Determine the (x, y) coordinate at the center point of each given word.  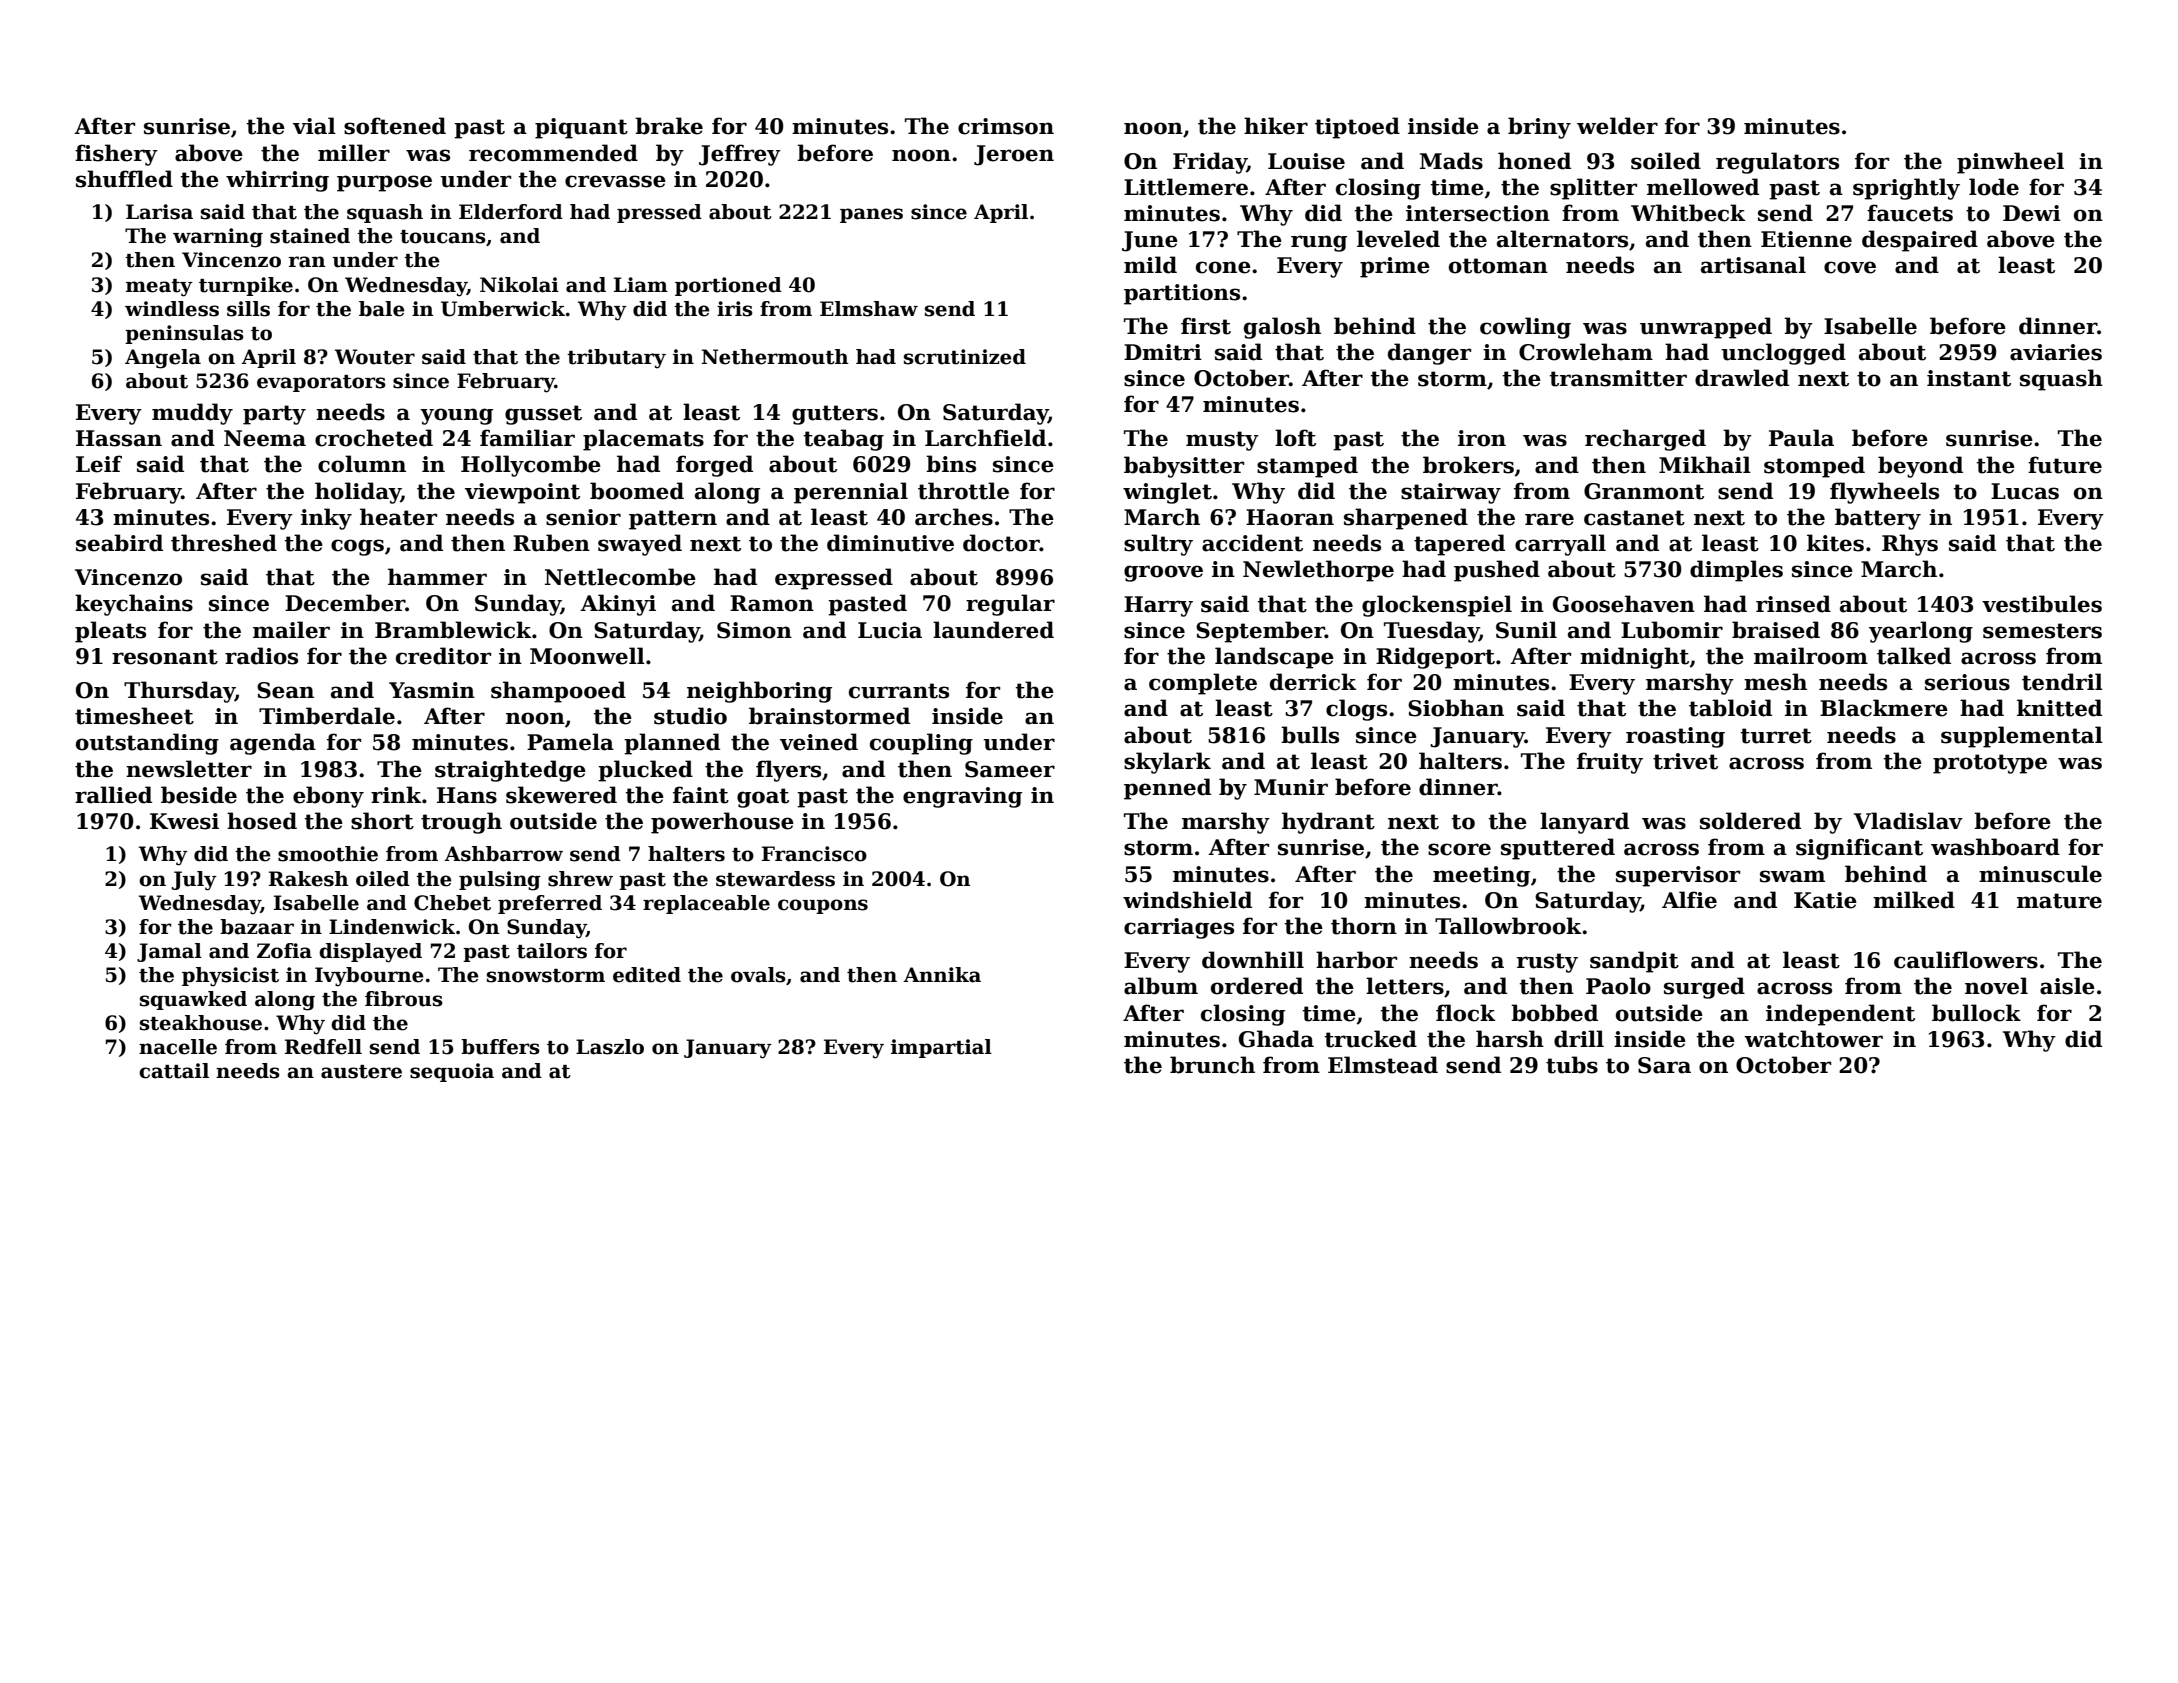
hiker (1276, 126)
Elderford (511, 212)
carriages (1179, 928)
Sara (1664, 1065)
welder (1617, 126)
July (194, 881)
